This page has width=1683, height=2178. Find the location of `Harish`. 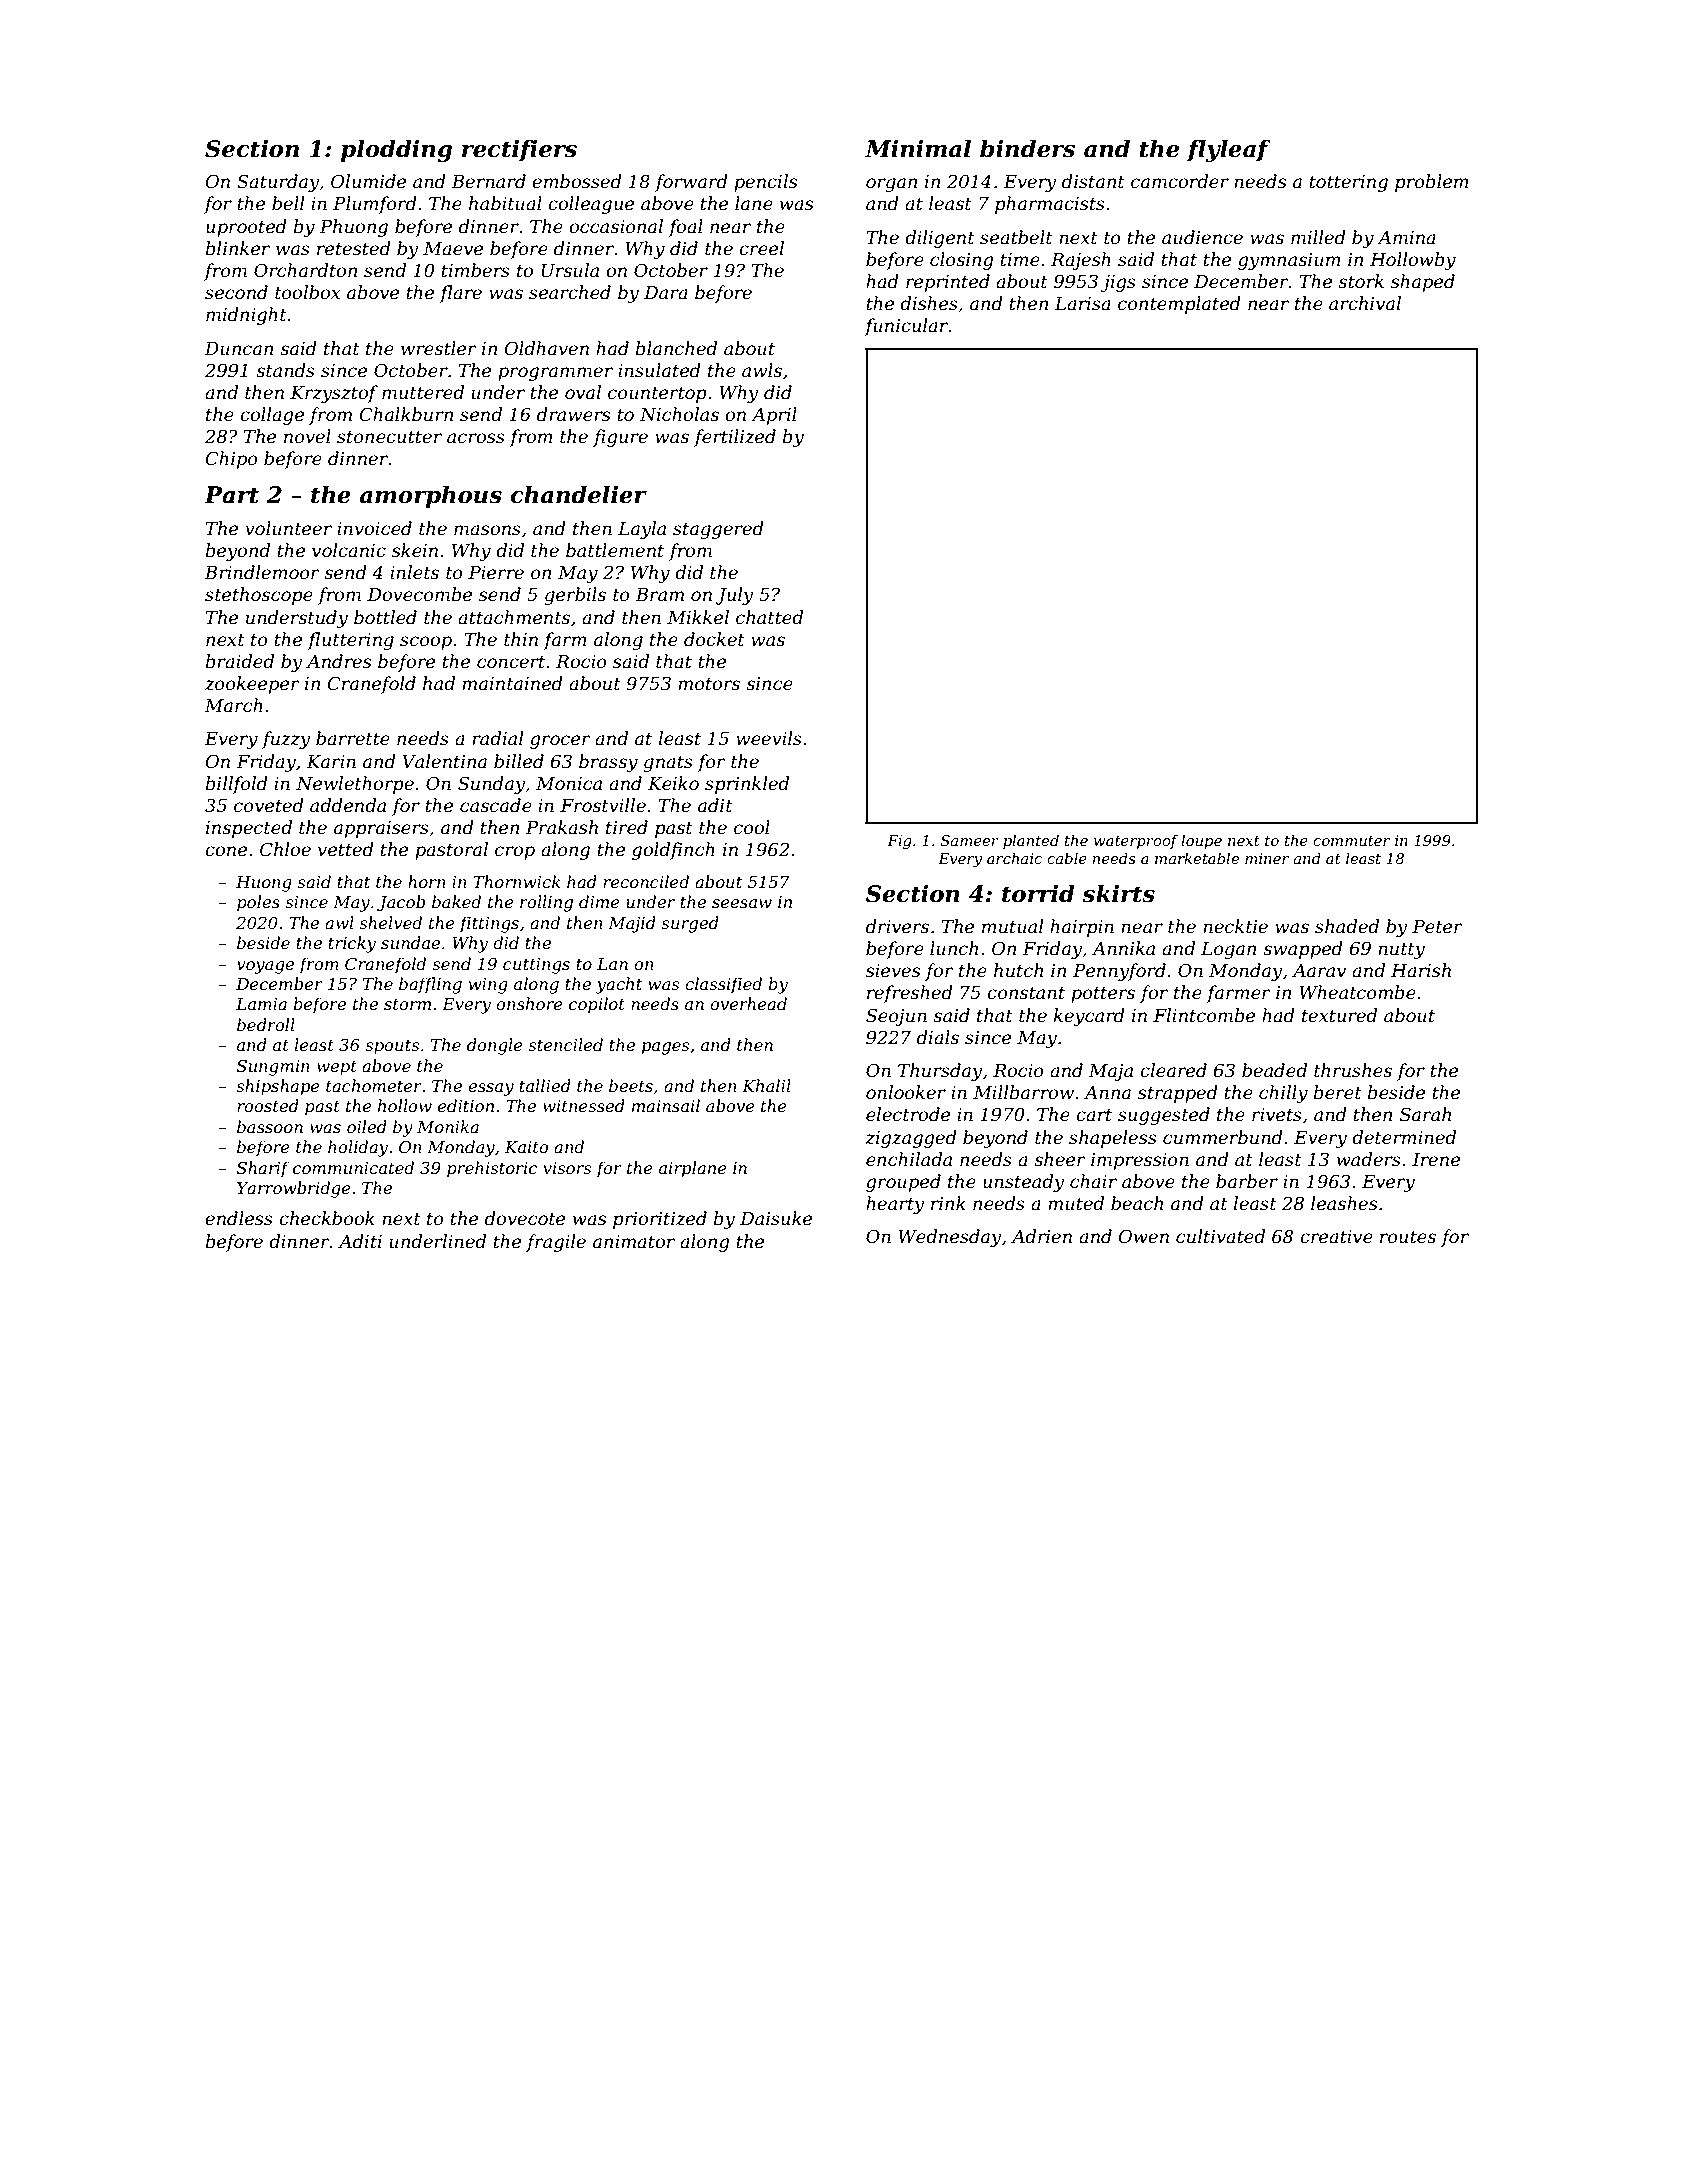

Harish is located at coordinates (1421, 970).
